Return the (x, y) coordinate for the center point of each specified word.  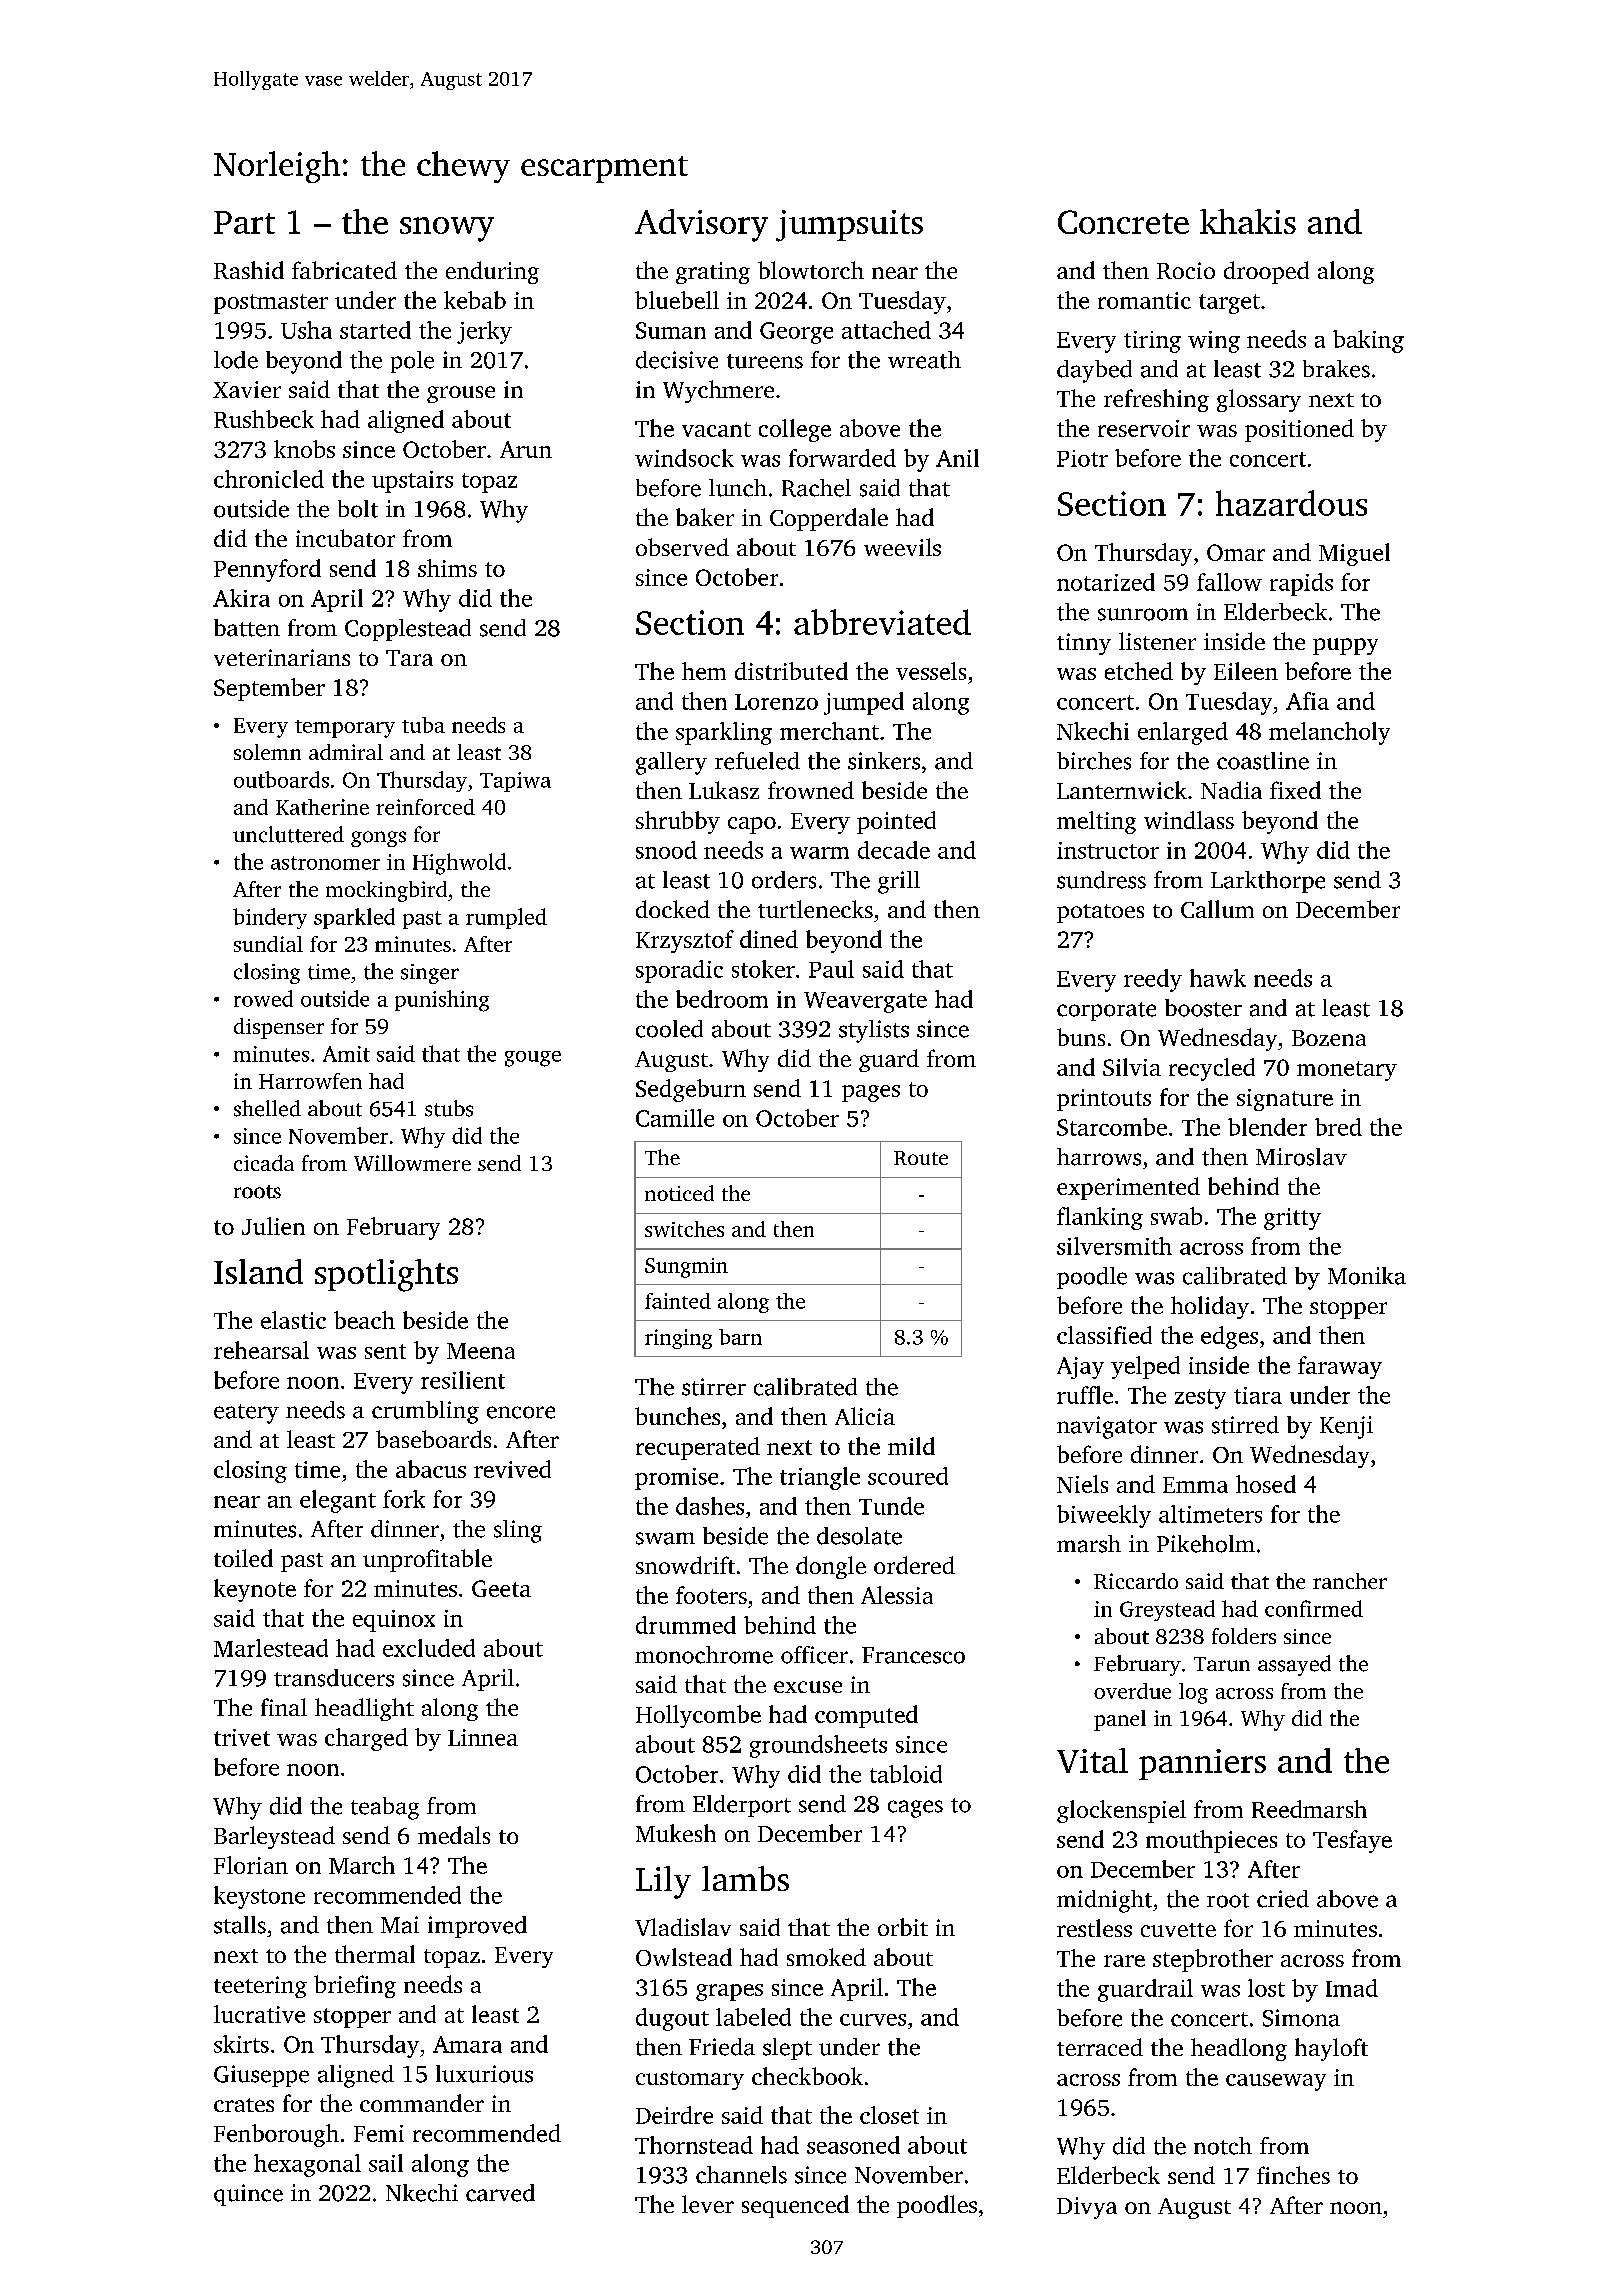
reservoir (1144, 428)
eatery (246, 1414)
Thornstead (694, 2145)
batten (247, 628)
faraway (1340, 1367)
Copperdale (829, 519)
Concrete (1123, 222)
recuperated (698, 1448)
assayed (1294, 1665)
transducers (334, 1678)
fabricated (344, 270)
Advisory (701, 225)
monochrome (704, 1655)
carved (500, 2193)
